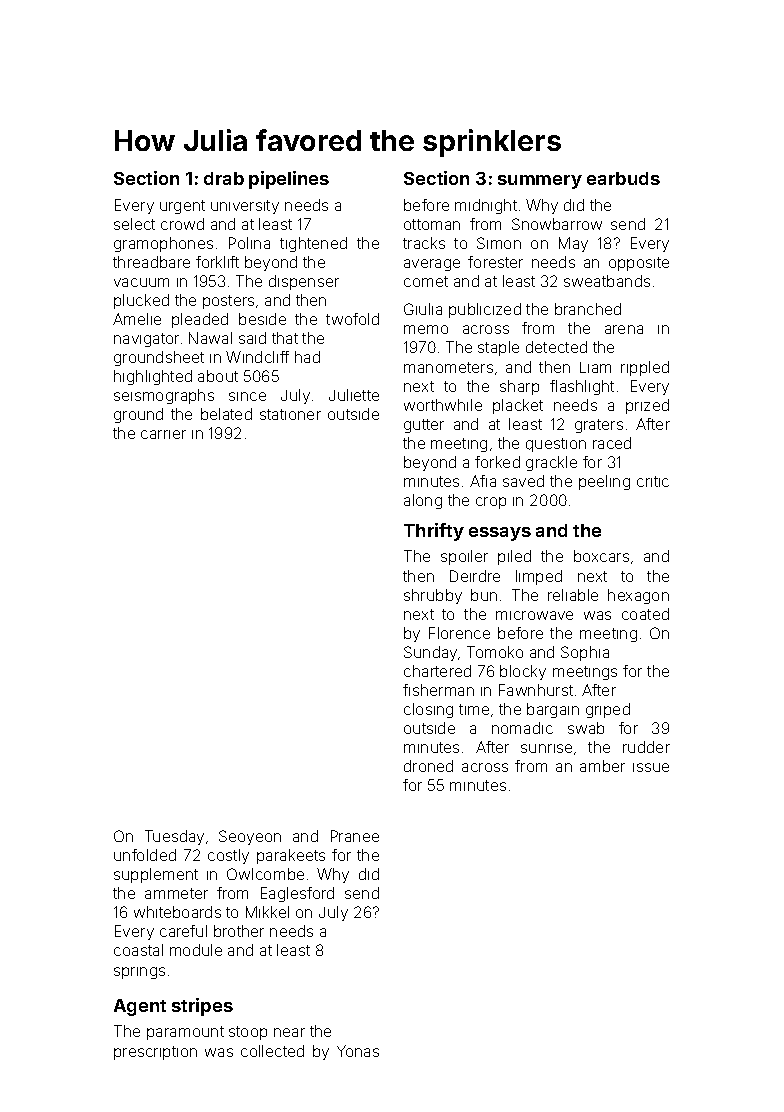 The width and height of the screenshot is (784, 1112). What do you see at coordinates (623, 178) in the screenshot?
I see `earbuds` at bounding box center [623, 178].
